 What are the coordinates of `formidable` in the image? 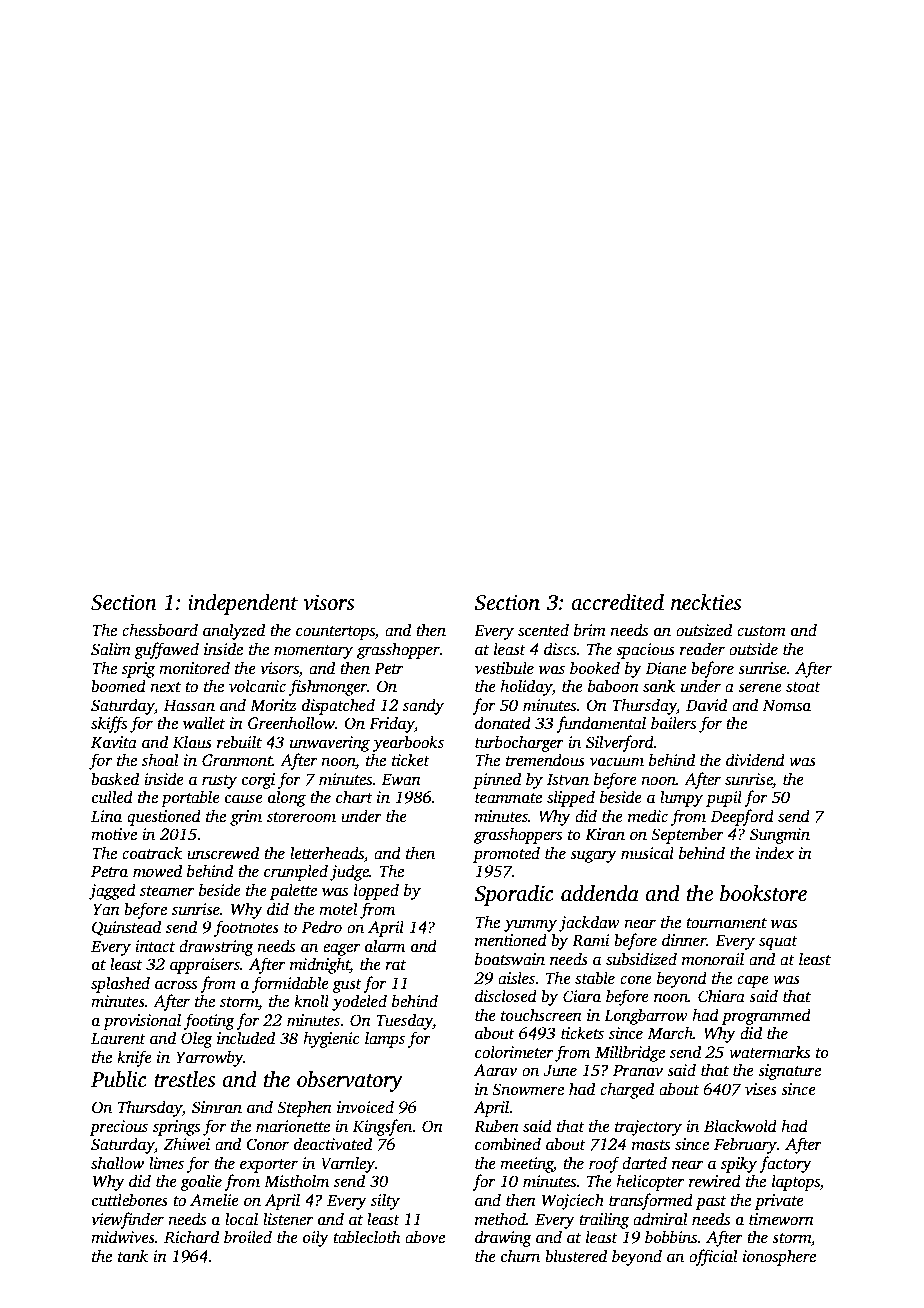 It's located at (290, 984).
